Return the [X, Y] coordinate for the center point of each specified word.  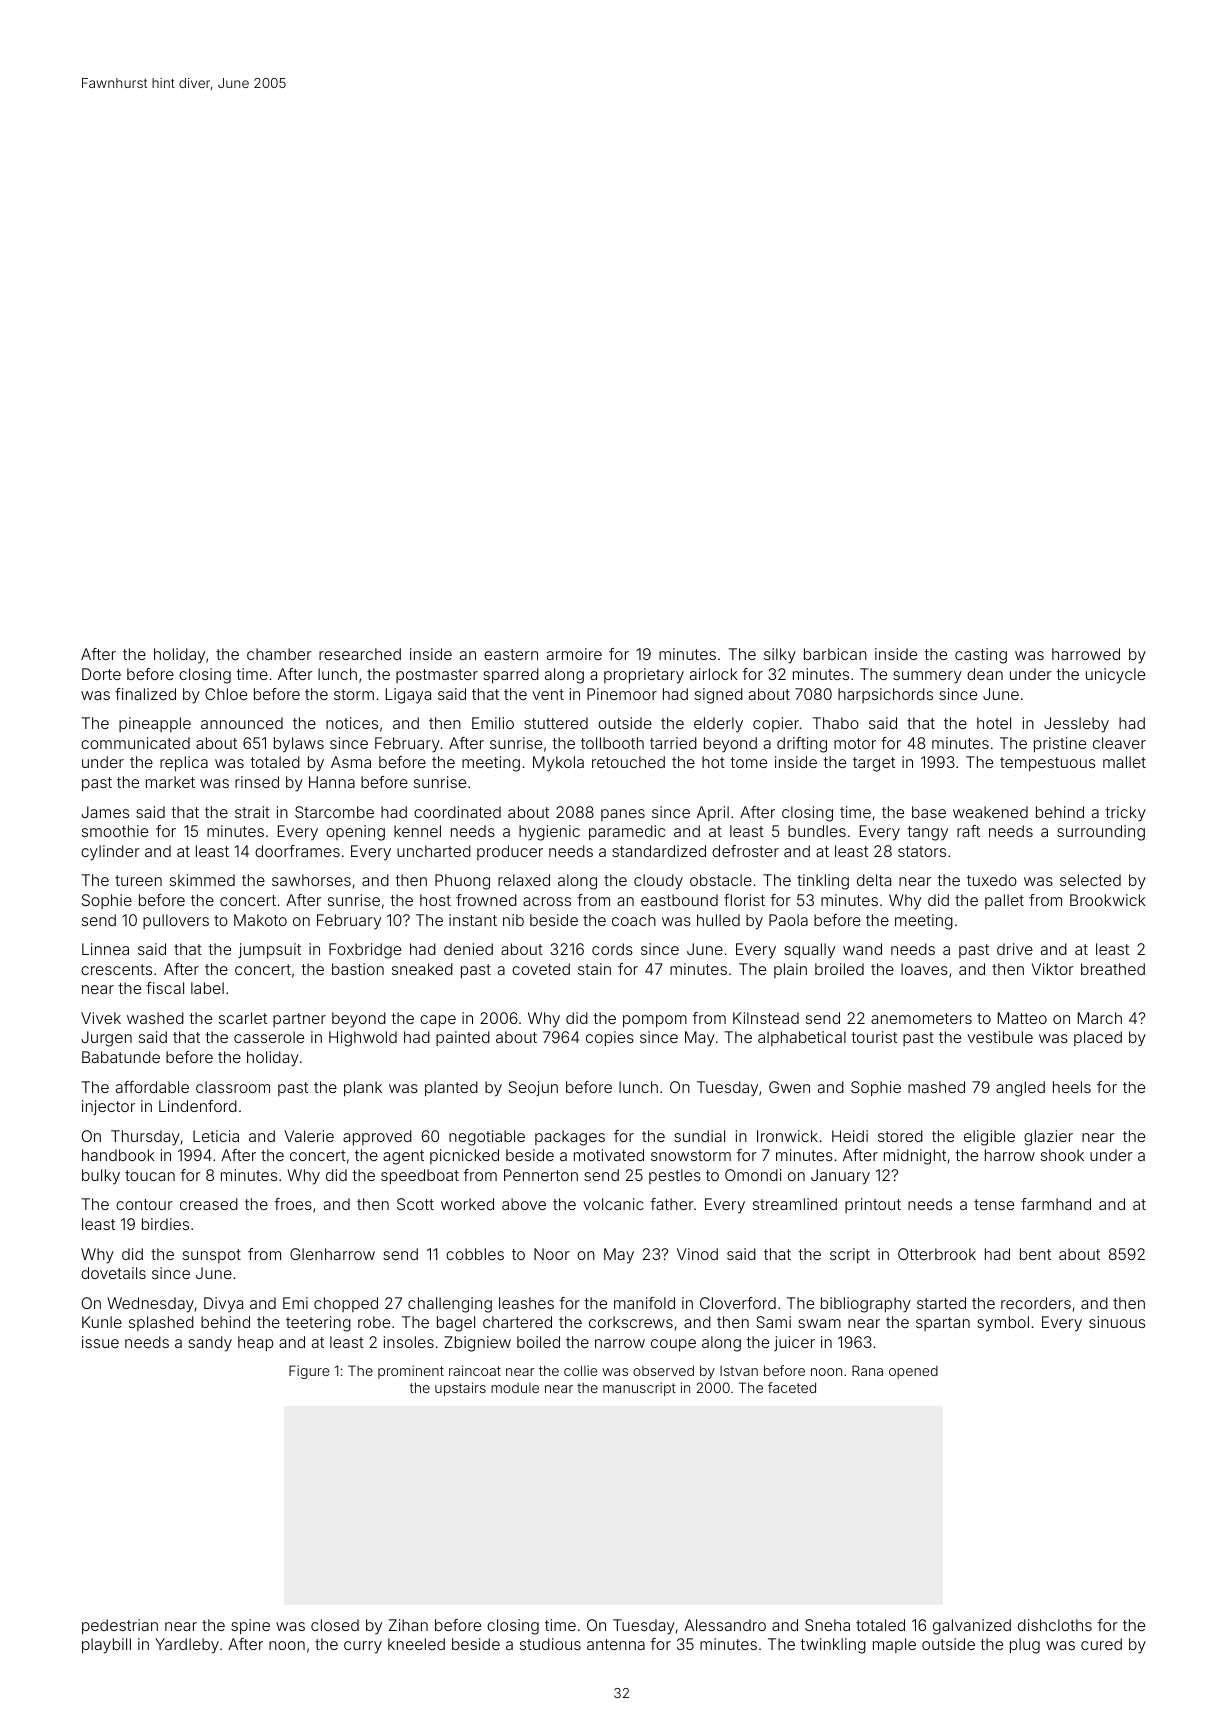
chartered [517, 1322]
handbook [118, 1155]
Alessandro [725, 1625]
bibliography [866, 1305]
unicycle [1115, 676]
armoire [574, 654]
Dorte [101, 674]
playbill [106, 1646]
